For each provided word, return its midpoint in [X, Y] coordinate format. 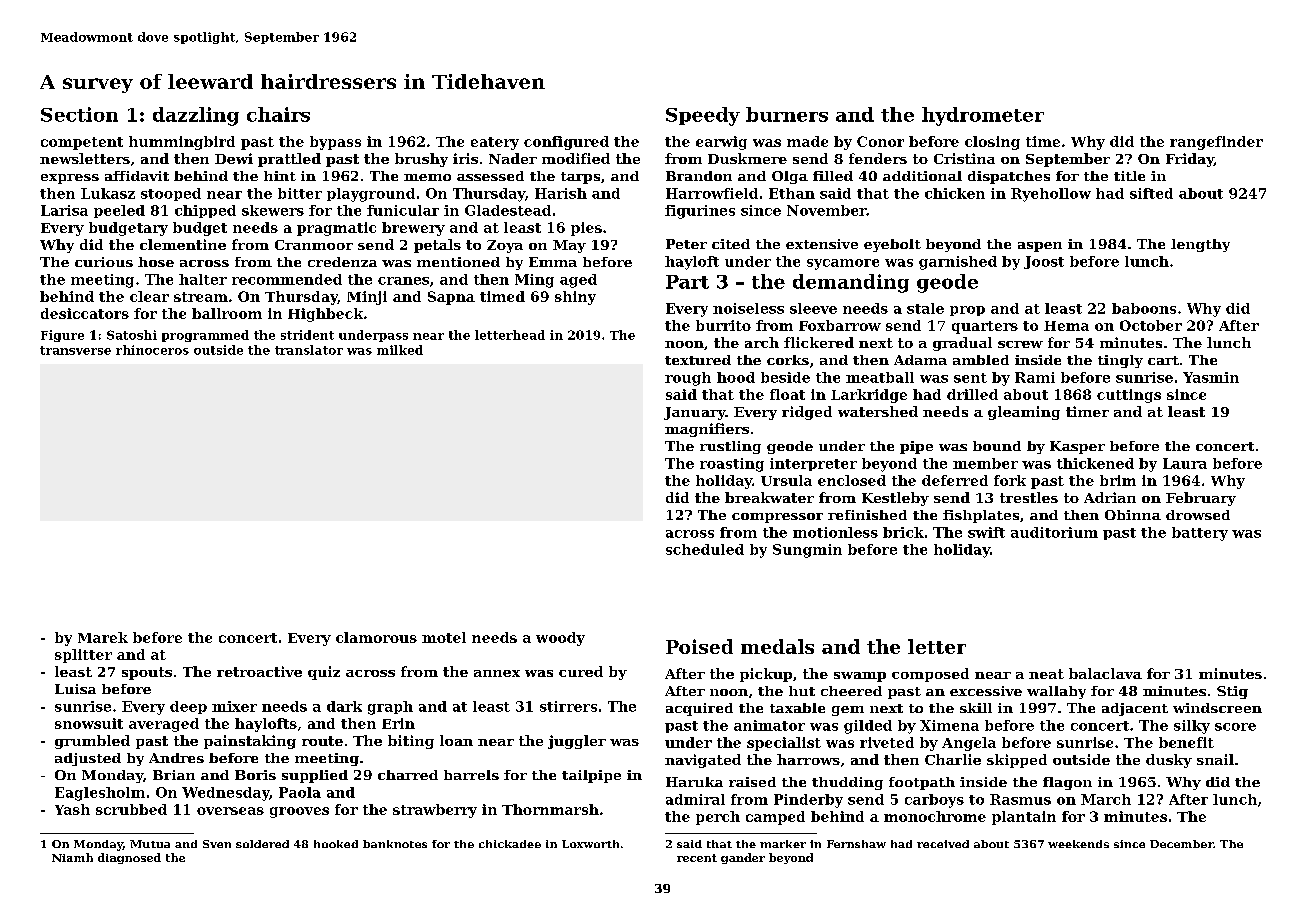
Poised [699, 646]
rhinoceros [152, 350]
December [1181, 844]
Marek [103, 637]
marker [783, 844]
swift [986, 532]
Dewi [234, 158]
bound [997, 446]
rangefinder [1216, 143]
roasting [732, 465]
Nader [513, 158]
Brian [174, 775]
